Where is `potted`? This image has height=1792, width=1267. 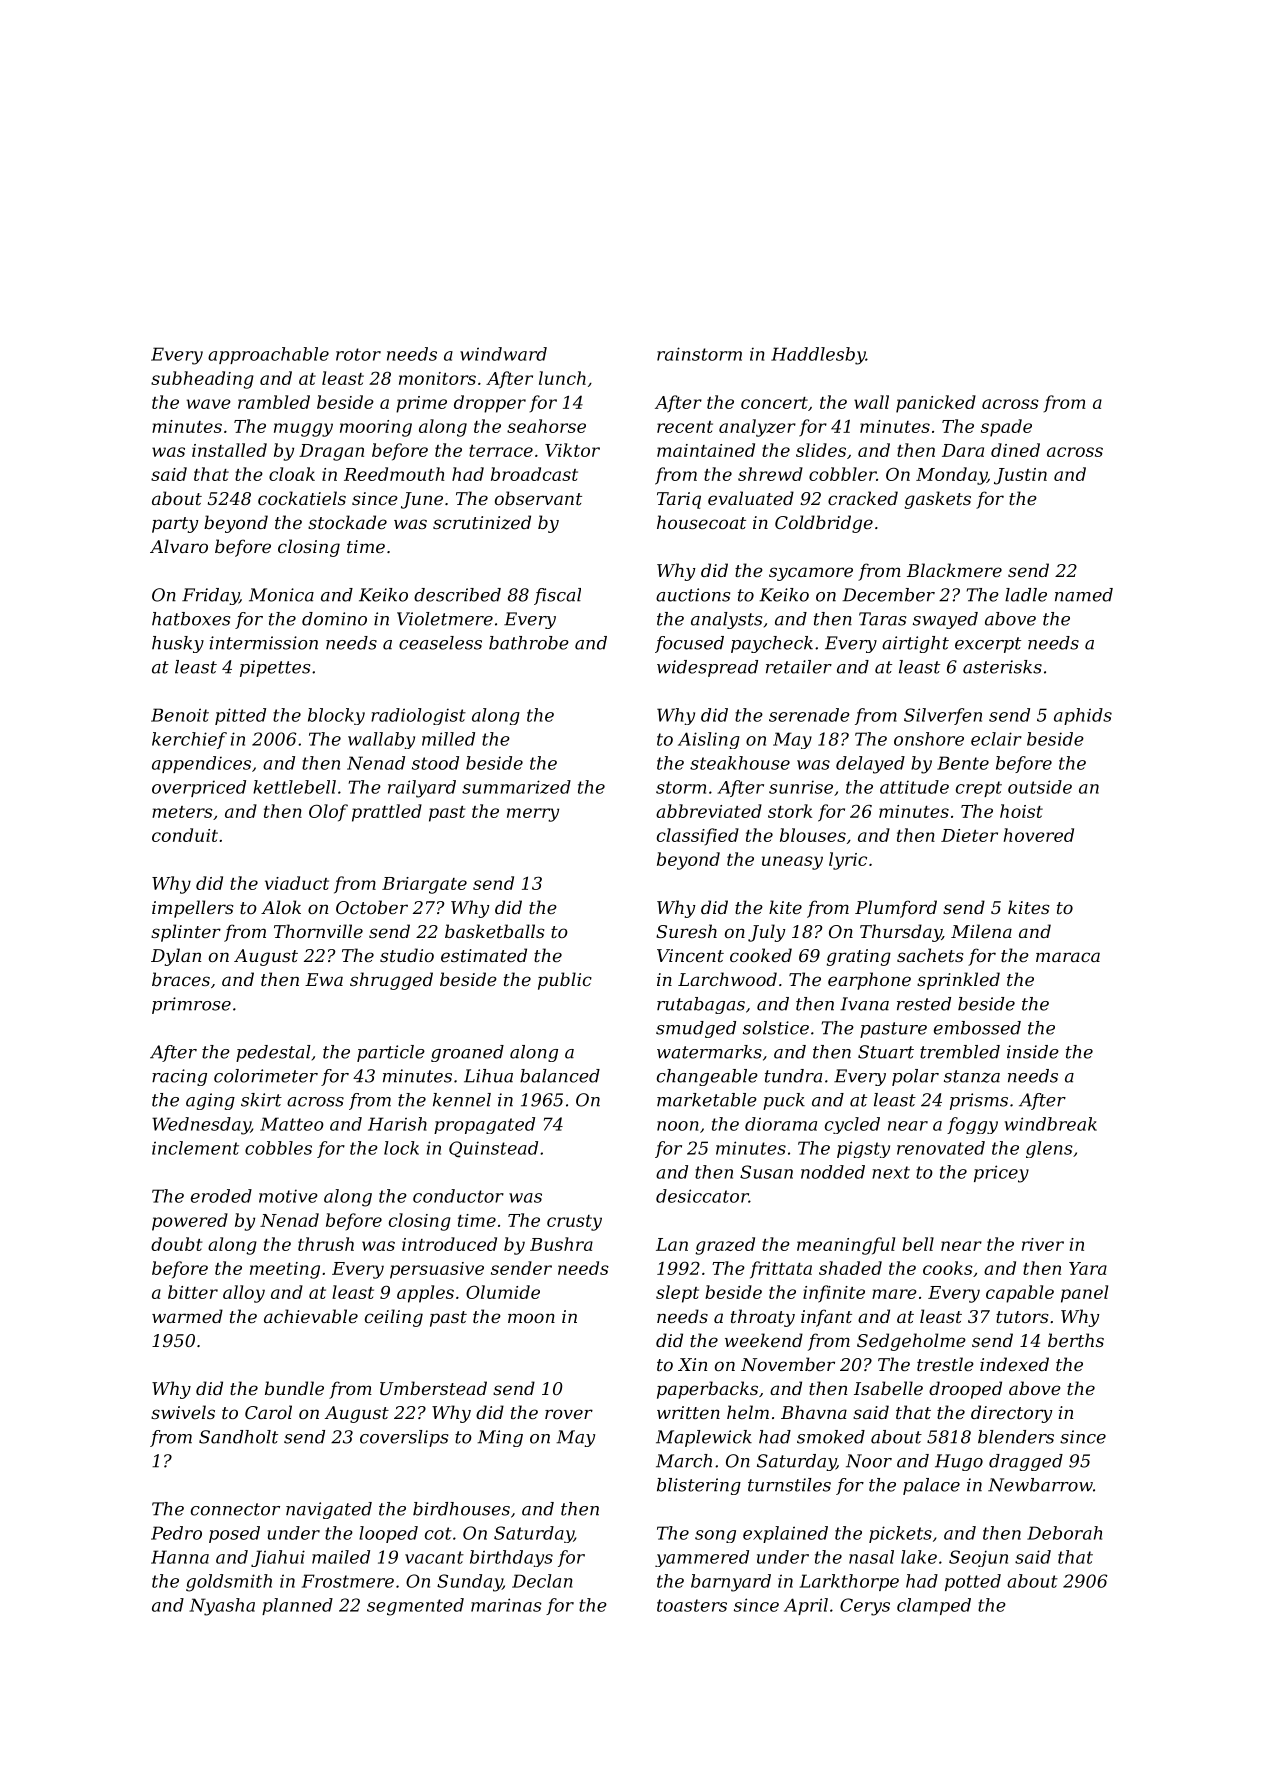 potted is located at coordinates (973, 1582).
